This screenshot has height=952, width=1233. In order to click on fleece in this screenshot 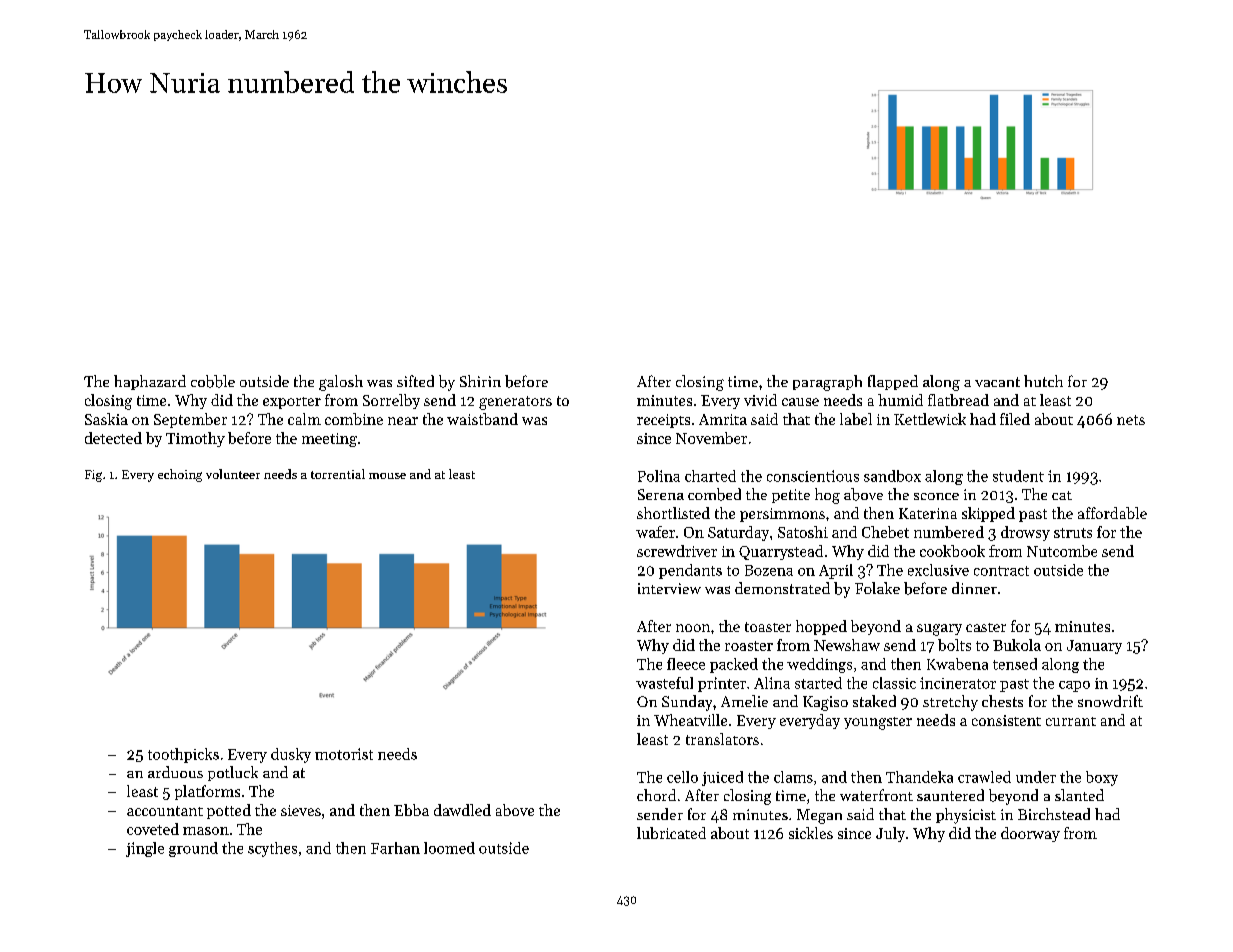, I will do `click(686, 664)`.
